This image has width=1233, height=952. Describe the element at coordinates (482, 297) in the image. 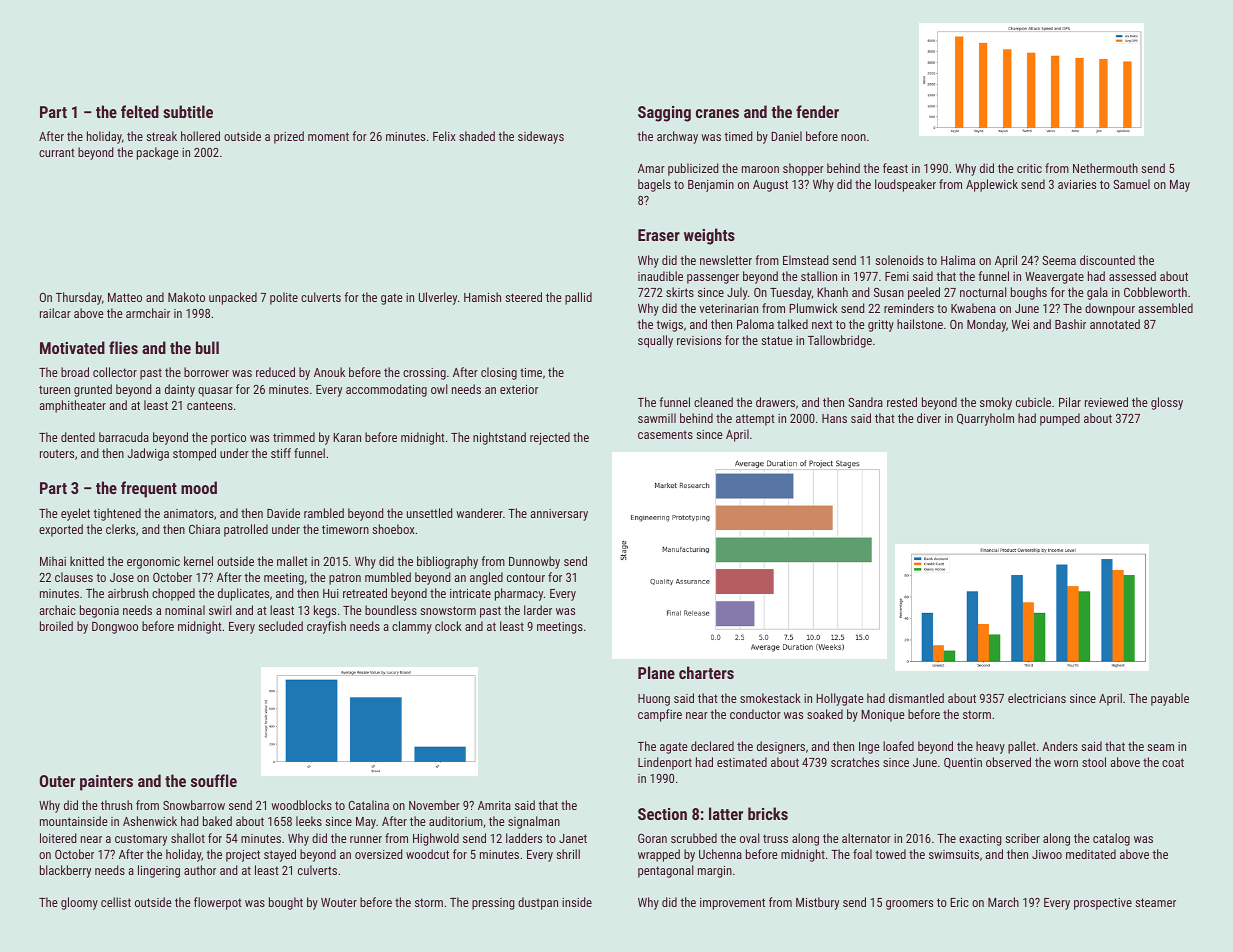

I see `Hamish` at that location.
